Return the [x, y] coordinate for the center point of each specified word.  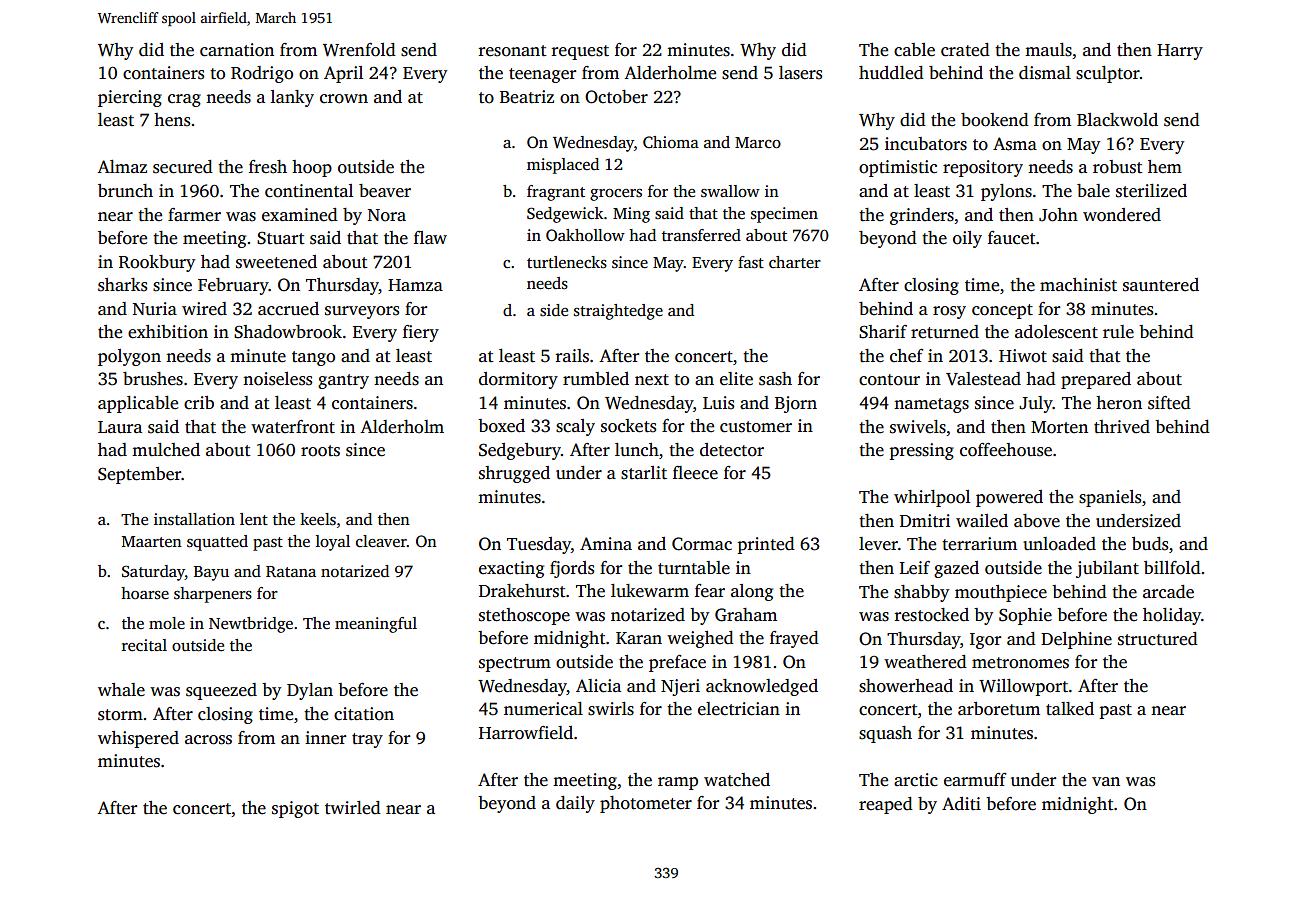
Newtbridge [251, 625]
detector [732, 450]
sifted [1169, 403]
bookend [995, 120]
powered [1009, 498]
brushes [153, 379]
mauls [1048, 50]
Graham [746, 615]
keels [318, 519]
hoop [312, 168]
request [580, 52]
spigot [295, 809]
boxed [501, 426]
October [616, 97]
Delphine [1076, 640]
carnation [237, 50]
